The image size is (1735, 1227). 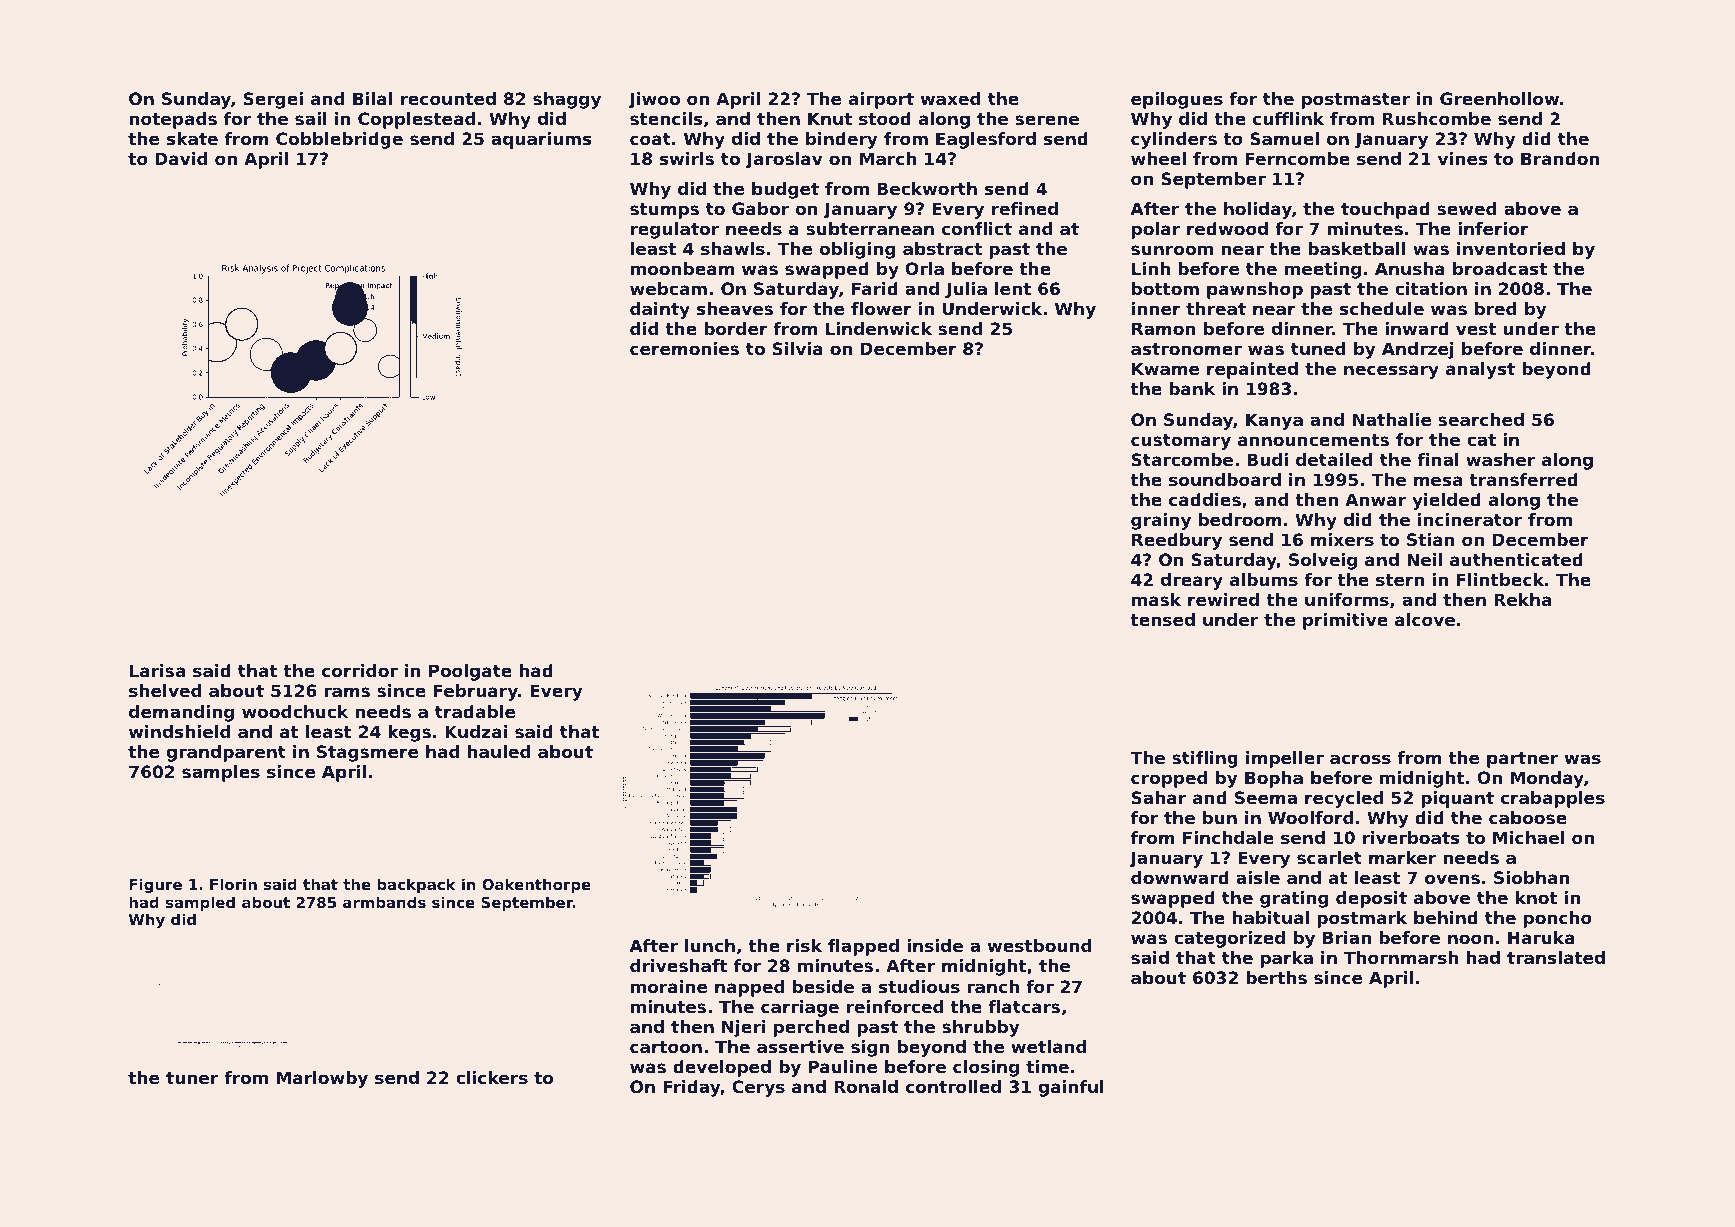 I want to click on basketball, so click(x=1357, y=248).
